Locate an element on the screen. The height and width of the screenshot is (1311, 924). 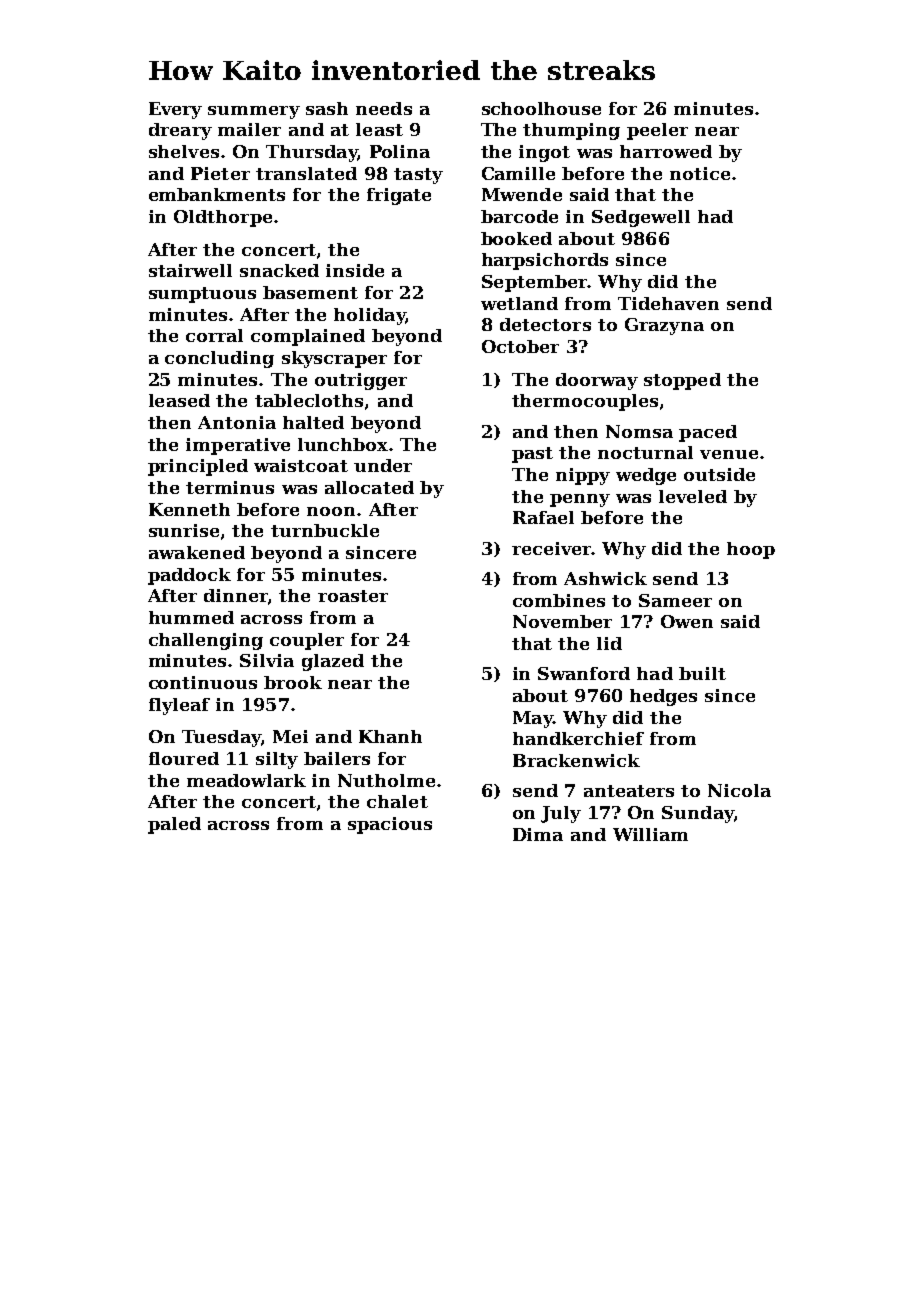
Dima is located at coordinates (538, 834).
